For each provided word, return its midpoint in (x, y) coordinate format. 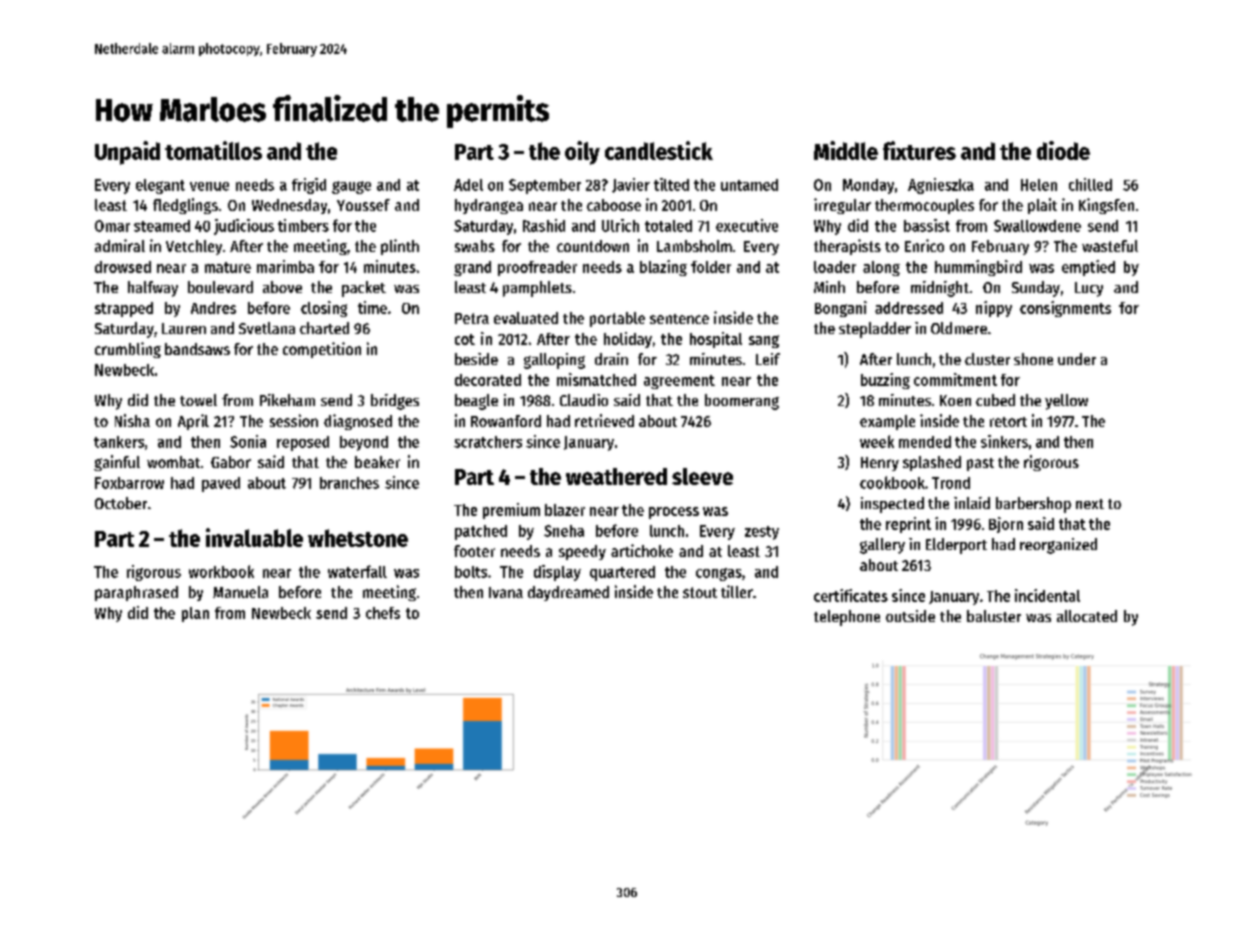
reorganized (1058, 546)
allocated (1087, 616)
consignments (1065, 309)
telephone (847, 618)
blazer (565, 510)
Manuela (240, 592)
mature (228, 267)
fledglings (185, 206)
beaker (377, 462)
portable (617, 319)
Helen (1039, 185)
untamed (749, 185)
